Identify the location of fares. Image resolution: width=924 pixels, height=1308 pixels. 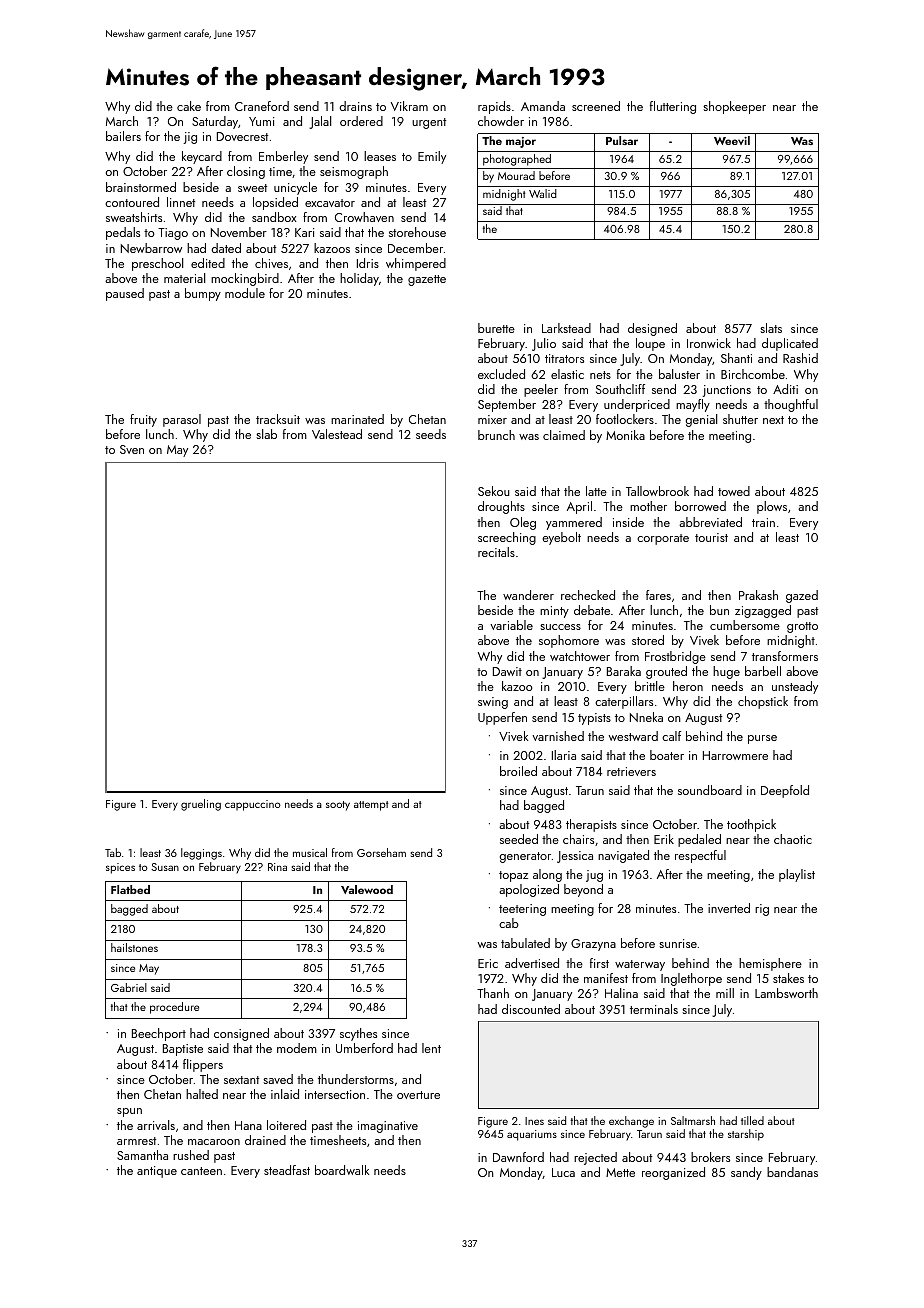
(658, 595).
